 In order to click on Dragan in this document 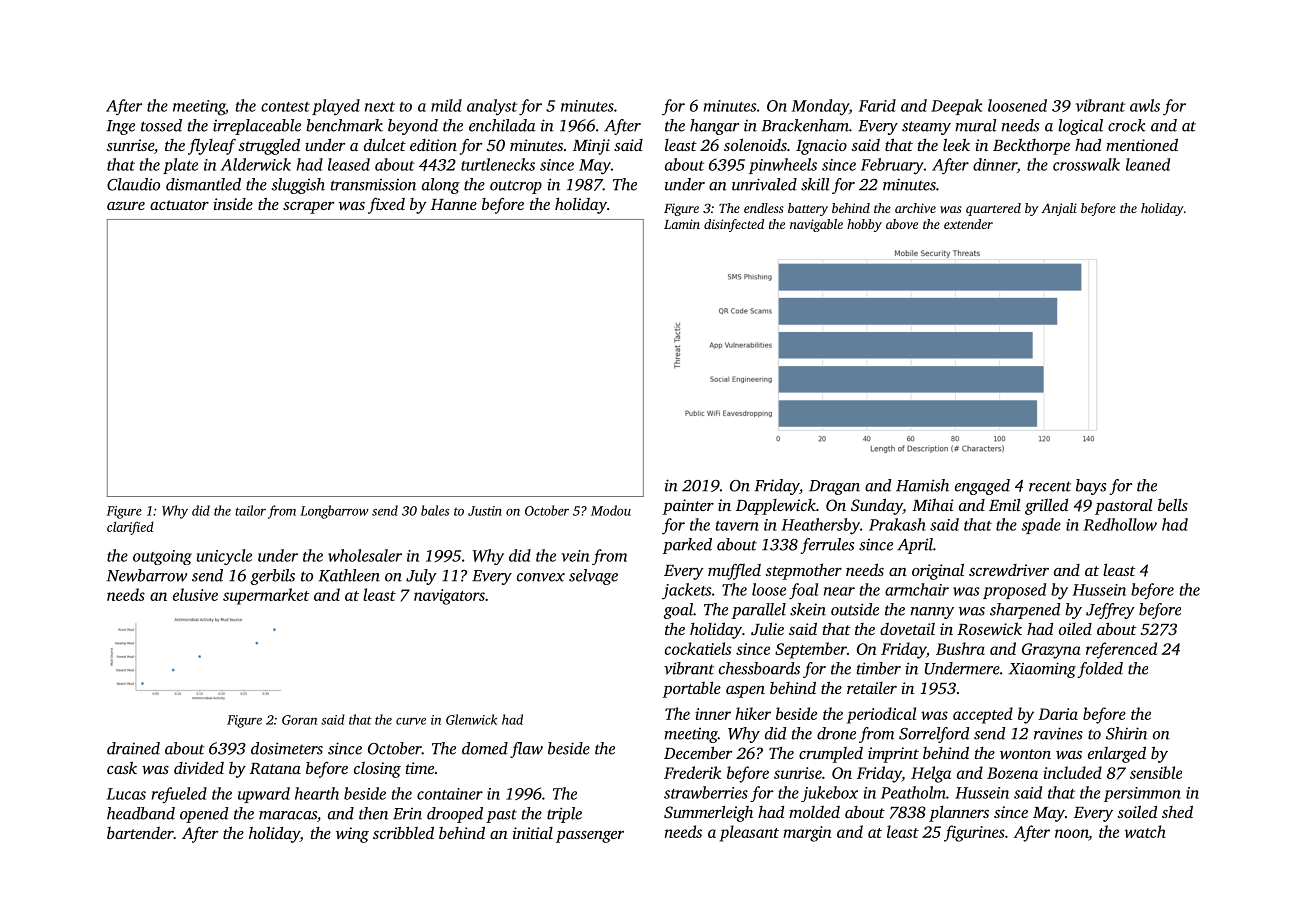, I will do `click(834, 487)`.
